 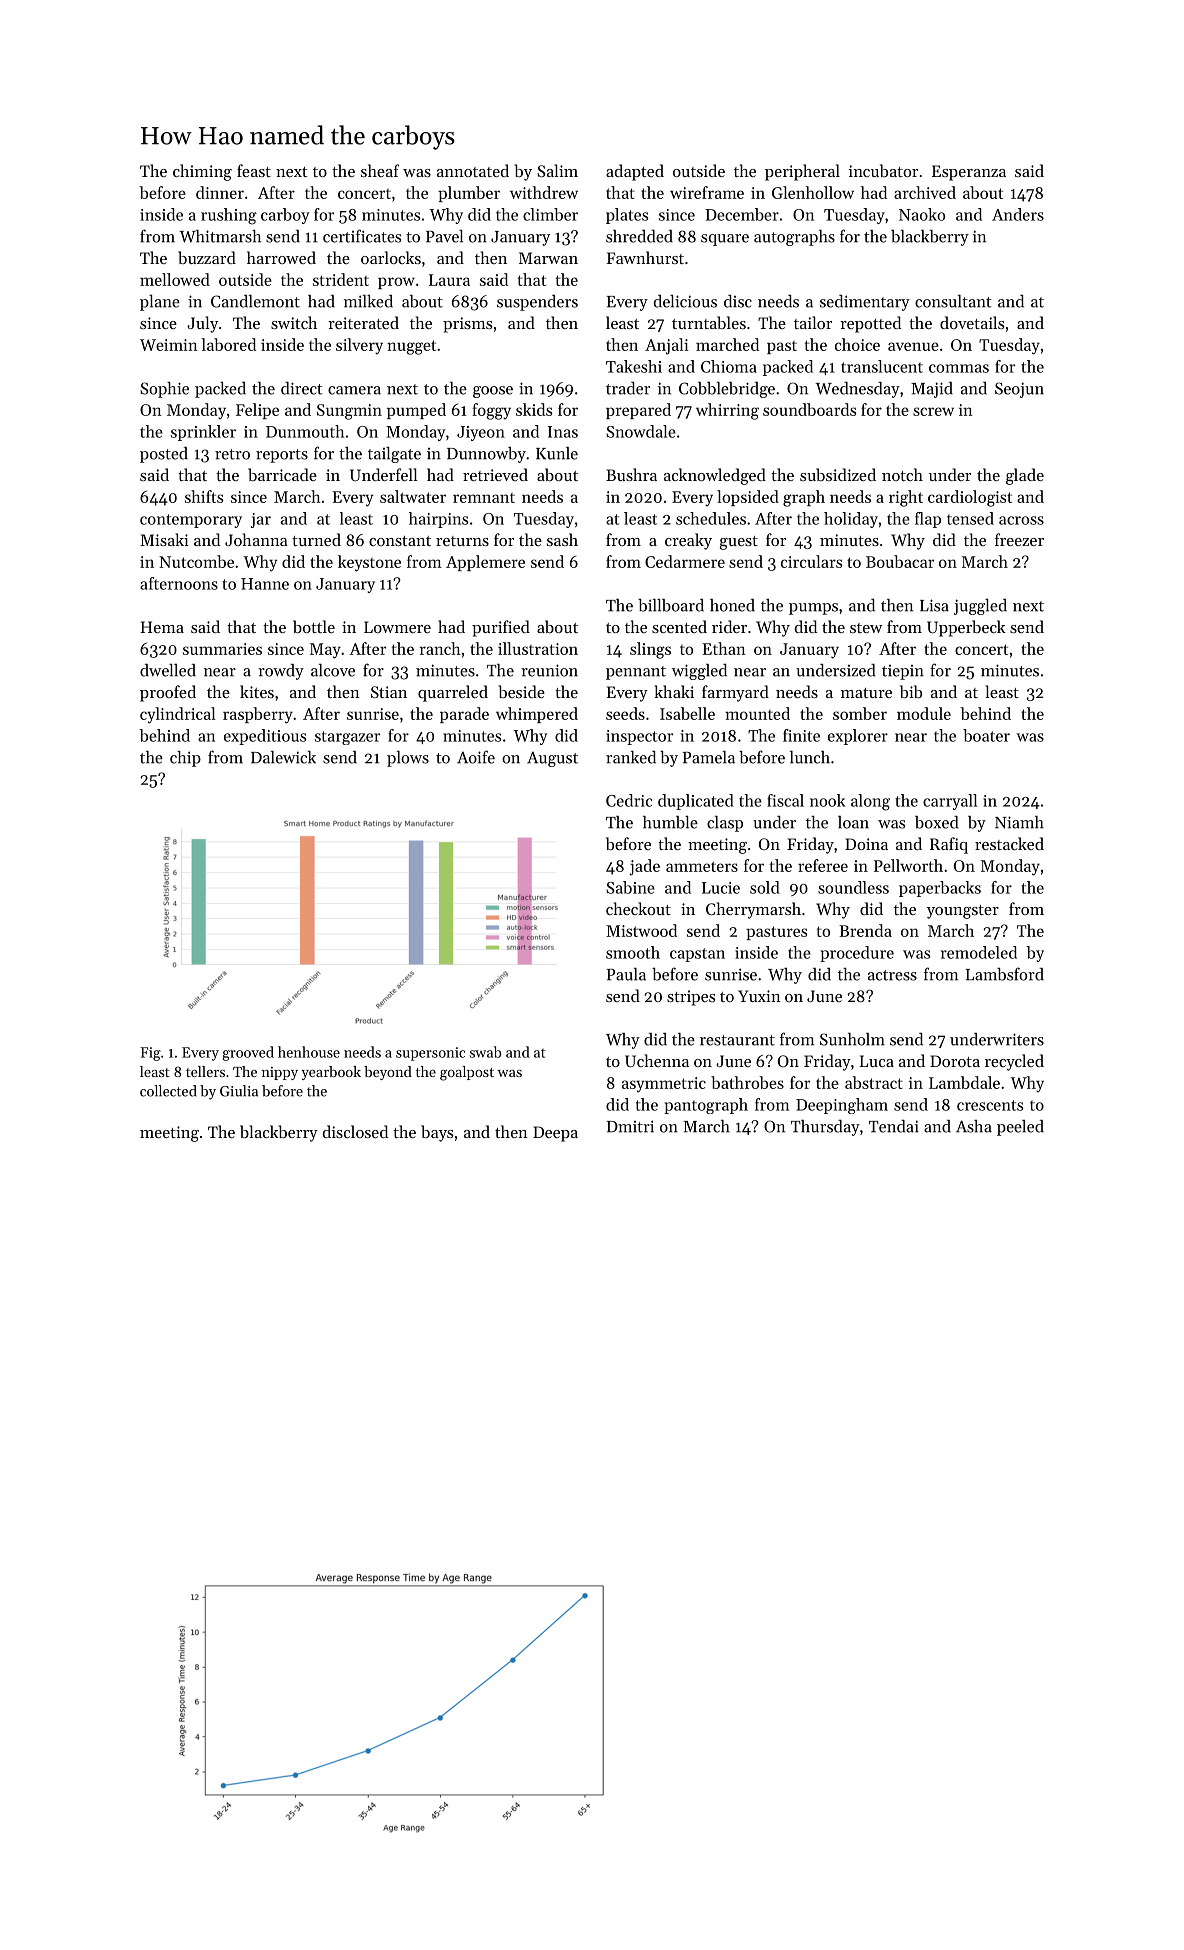 What do you see at coordinates (802, 172) in the screenshot?
I see `peripheral` at bounding box center [802, 172].
